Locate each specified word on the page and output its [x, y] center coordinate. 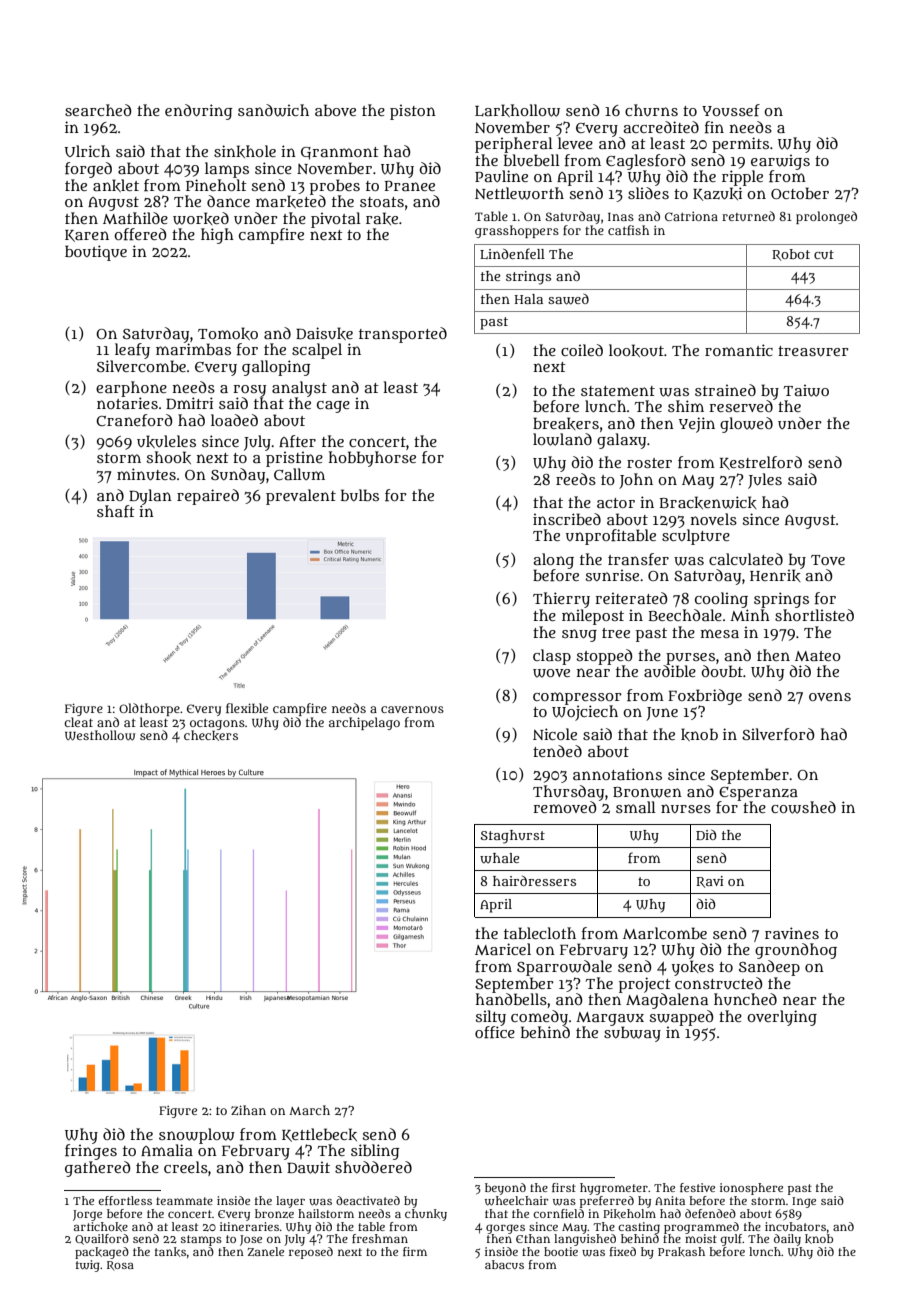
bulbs [360, 495]
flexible [247, 708]
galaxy [621, 441]
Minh [750, 615]
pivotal [336, 220]
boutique [96, 253]
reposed [311, 1253]
